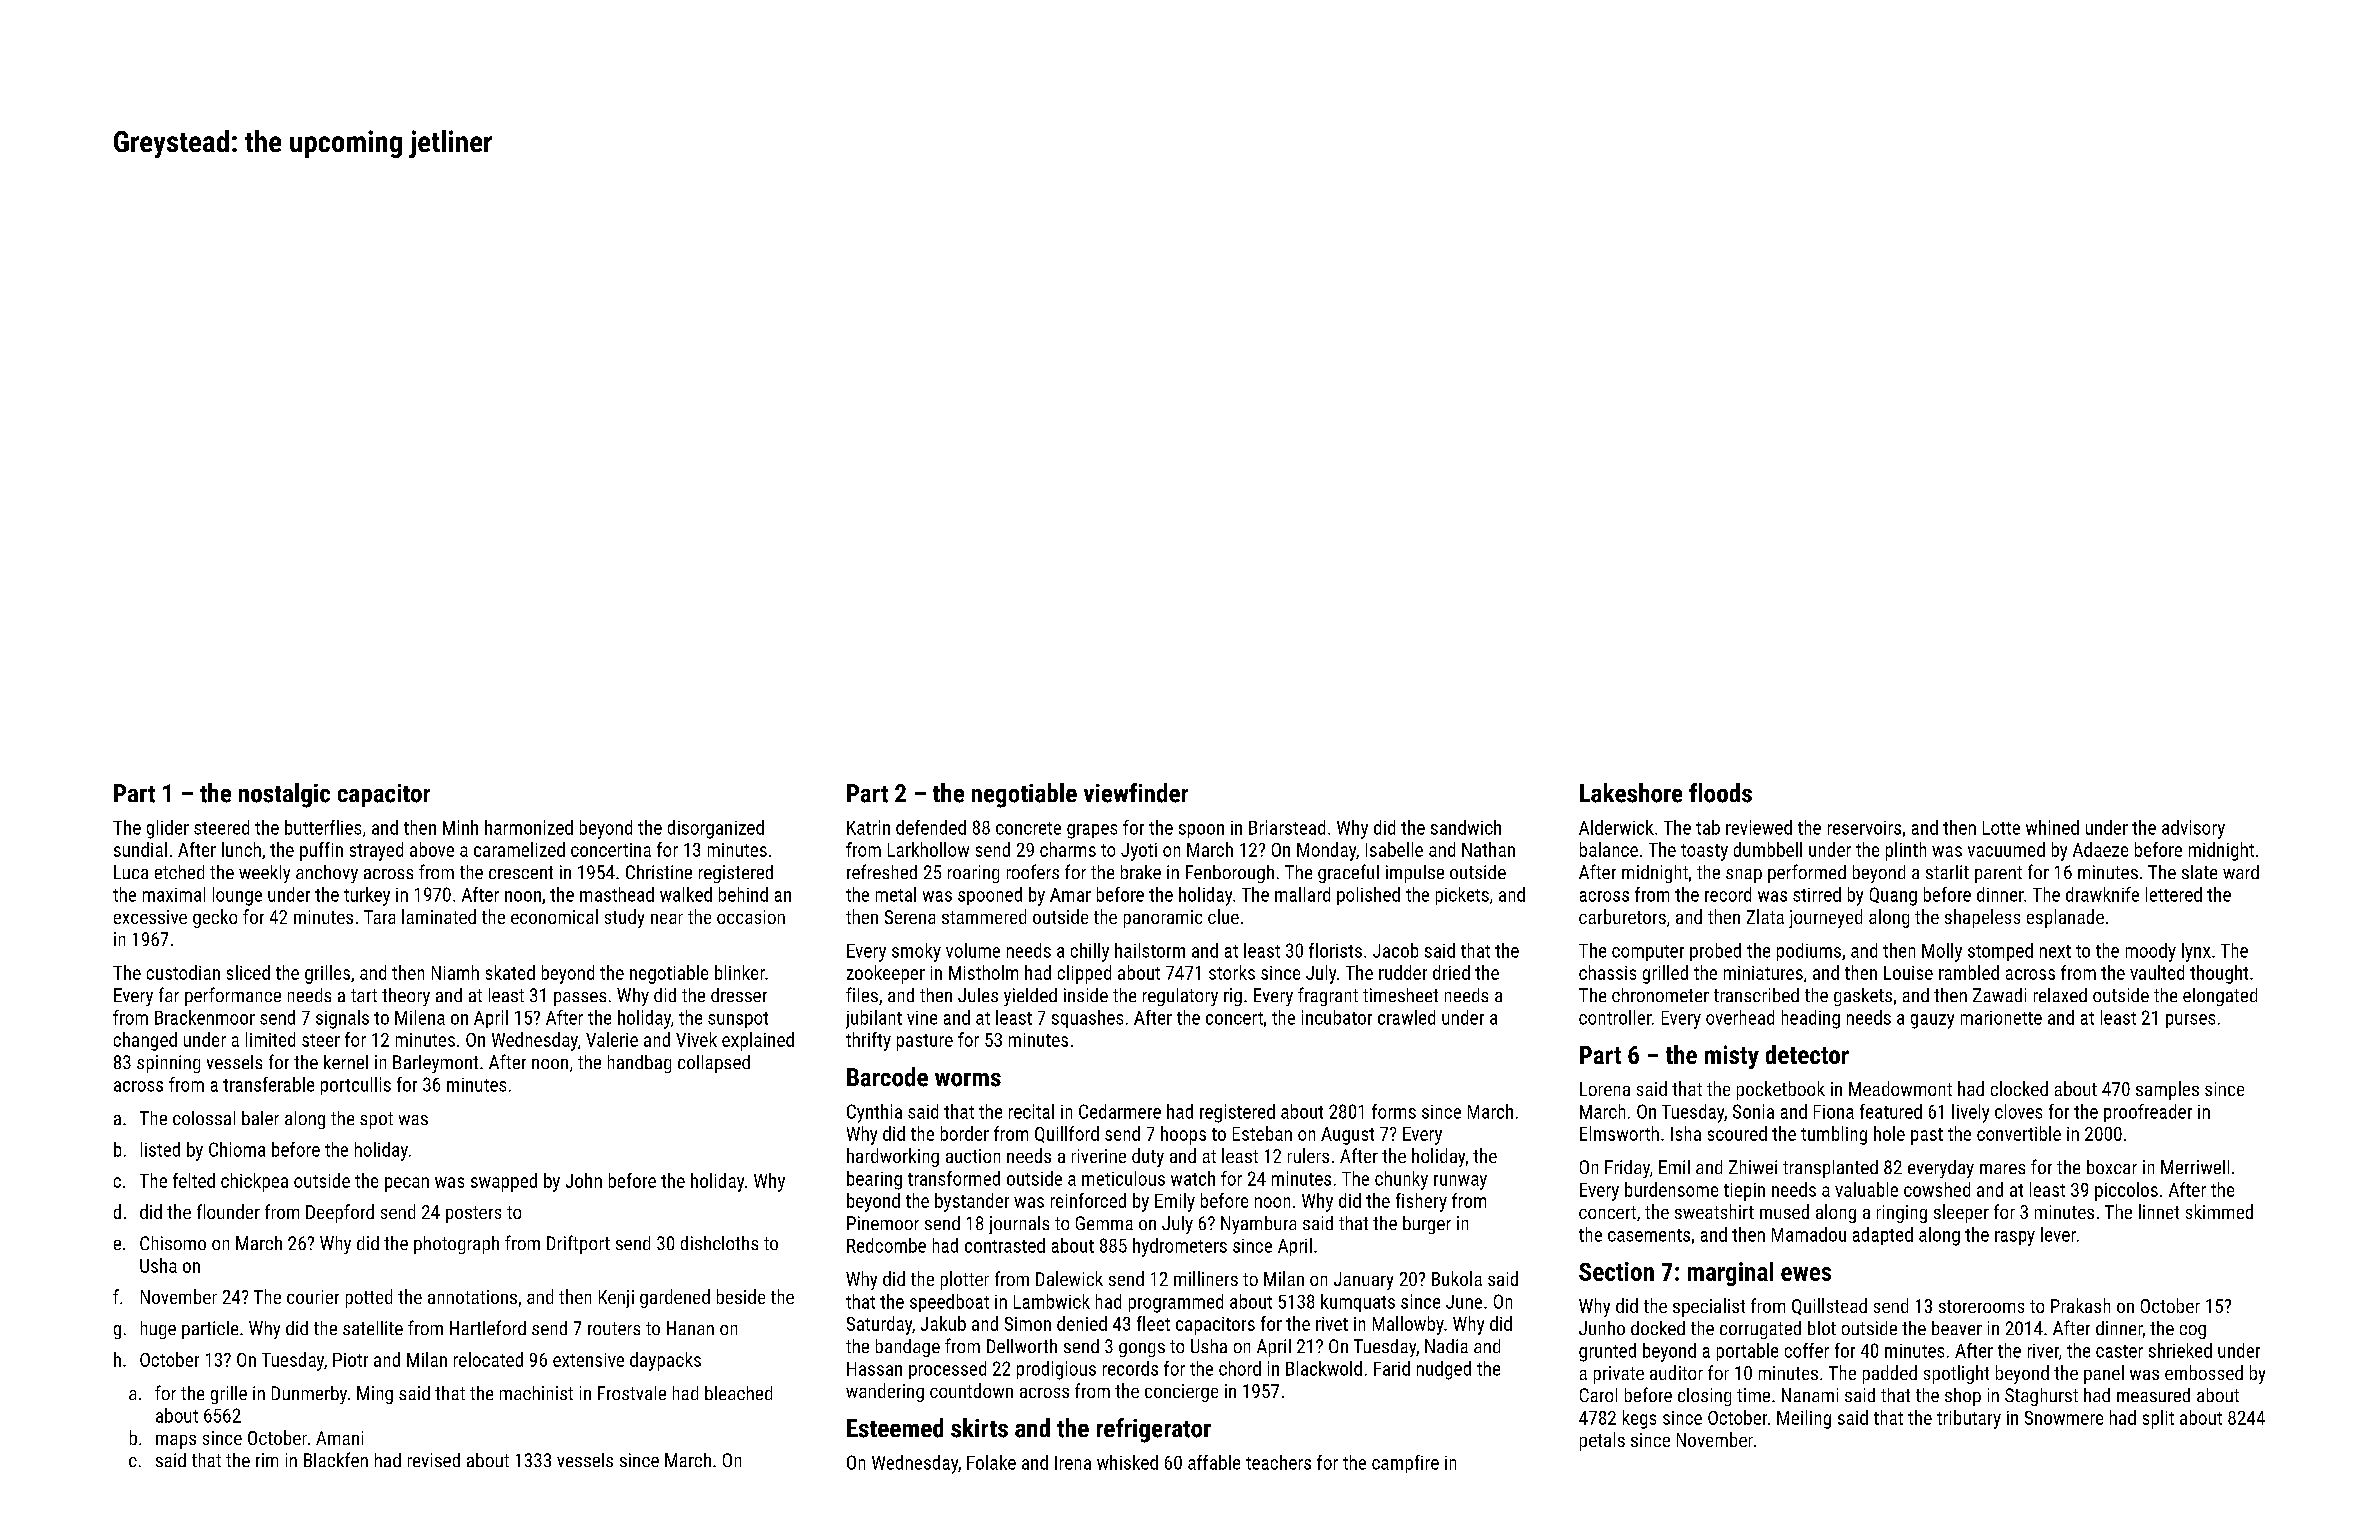 The height and width of the screenshot is (1540, 2380). Describe the element at coordinates (504, 1182) in the screenshot. I see `swapped` at that location.
